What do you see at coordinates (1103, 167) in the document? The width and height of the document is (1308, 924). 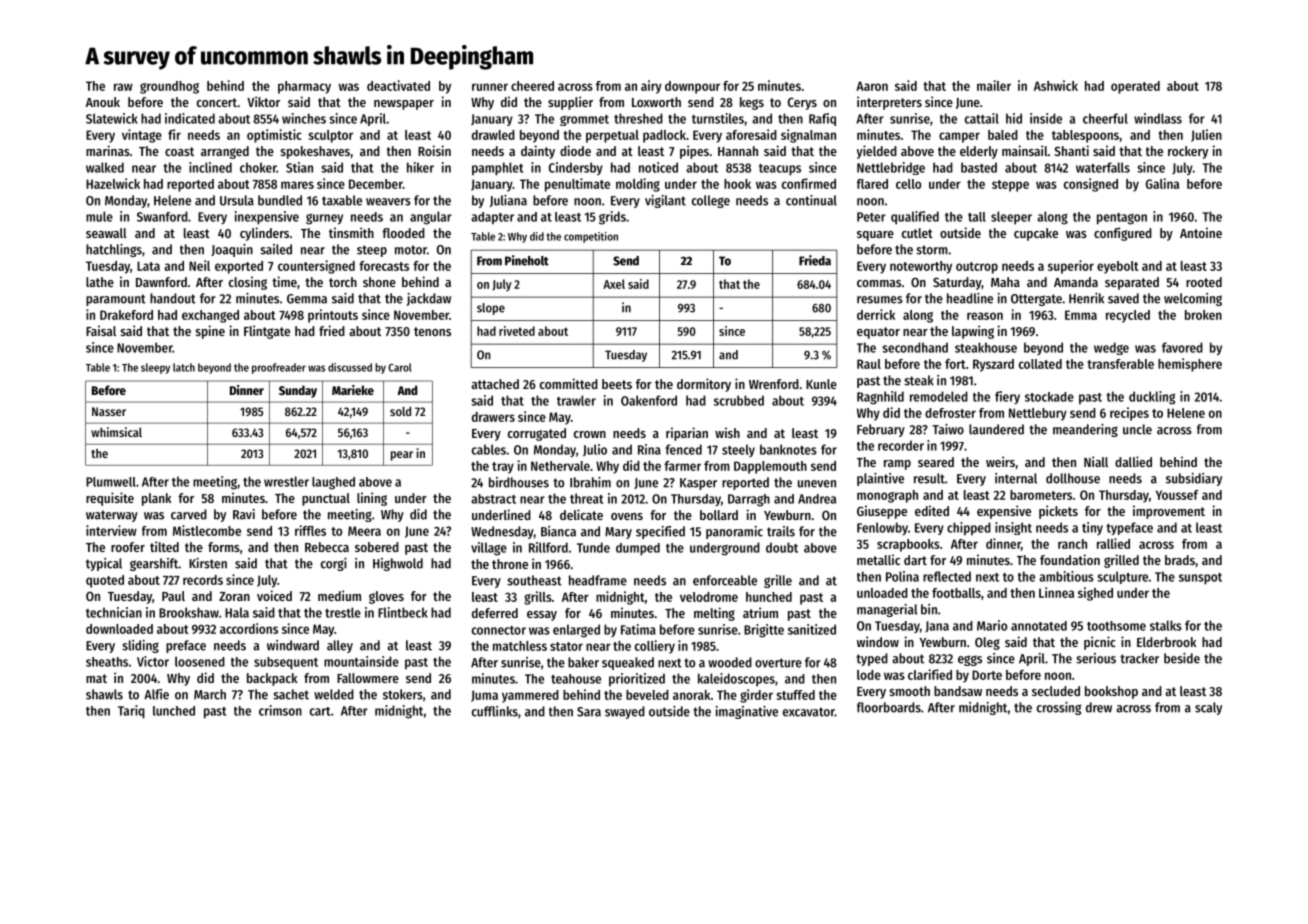 I see `waterfalls` at bounding box center [1103, 167].
